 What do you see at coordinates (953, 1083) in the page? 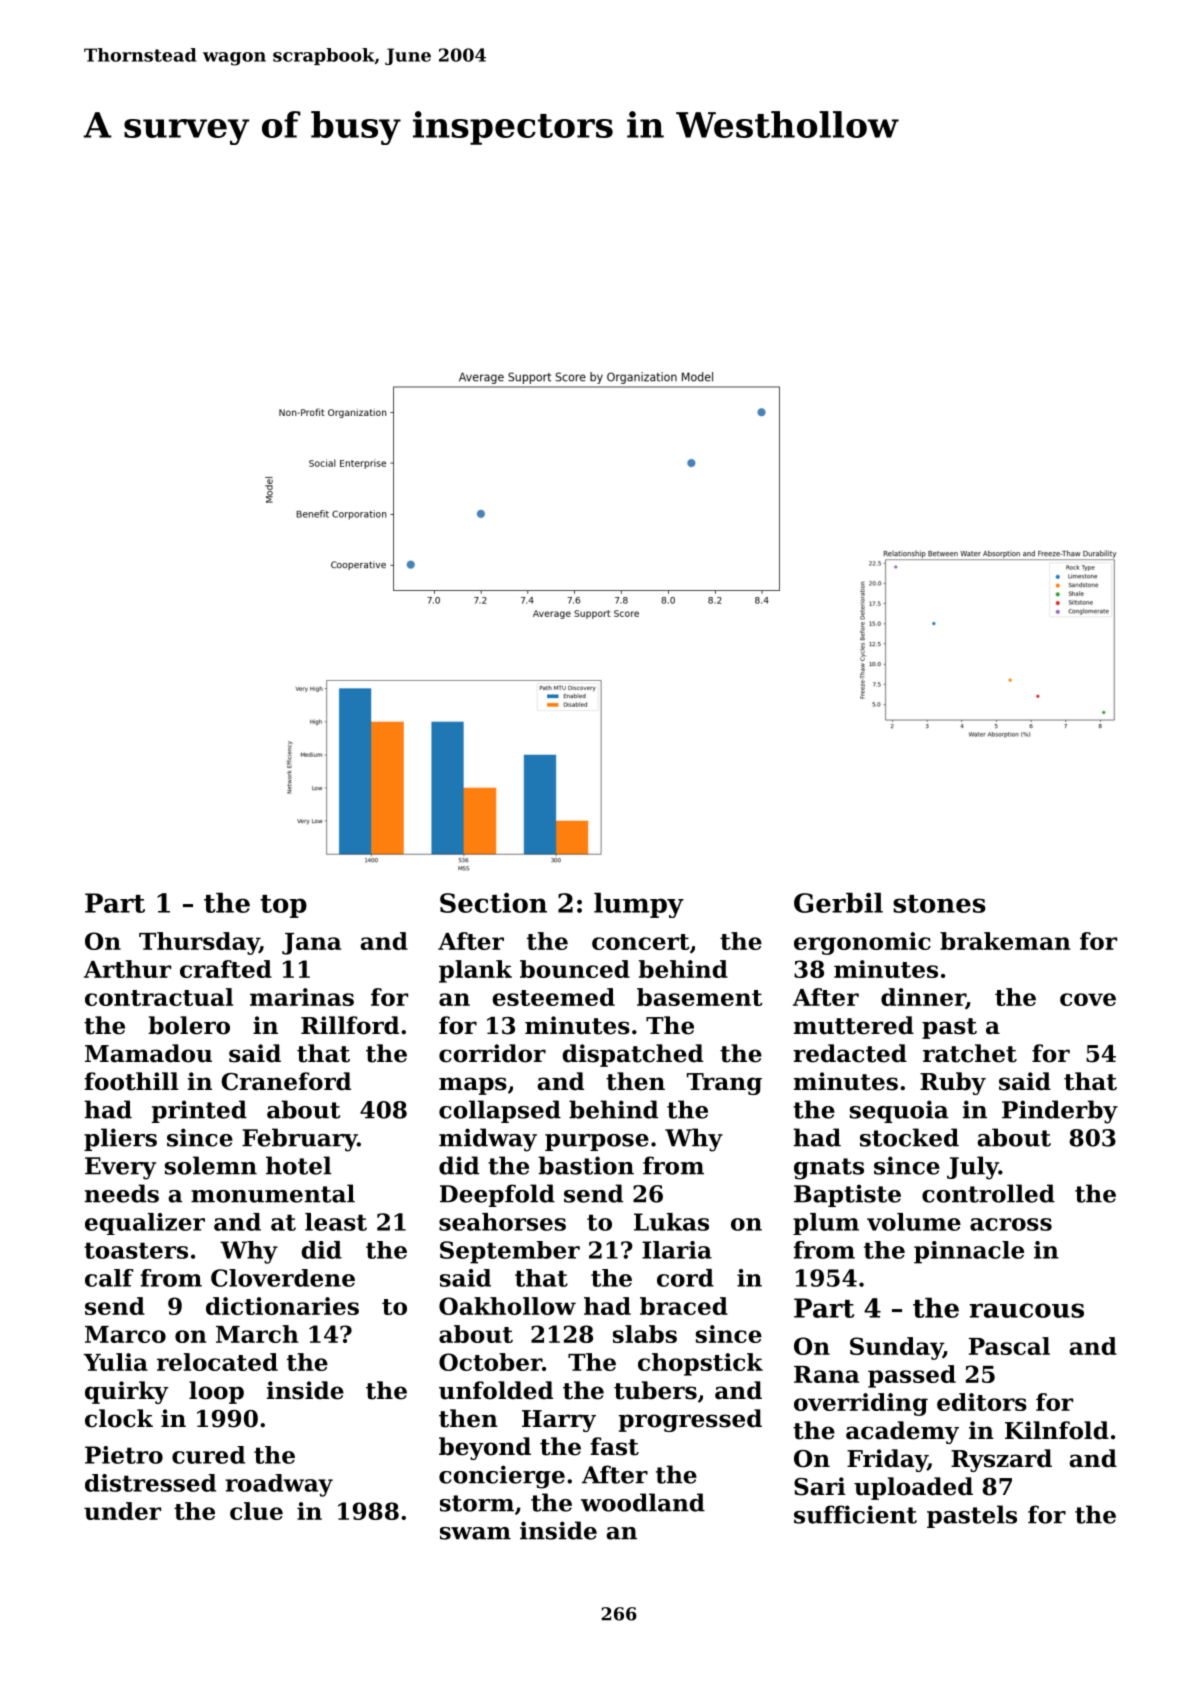
I see `Ruby` at bounding box center [953, 1083].
